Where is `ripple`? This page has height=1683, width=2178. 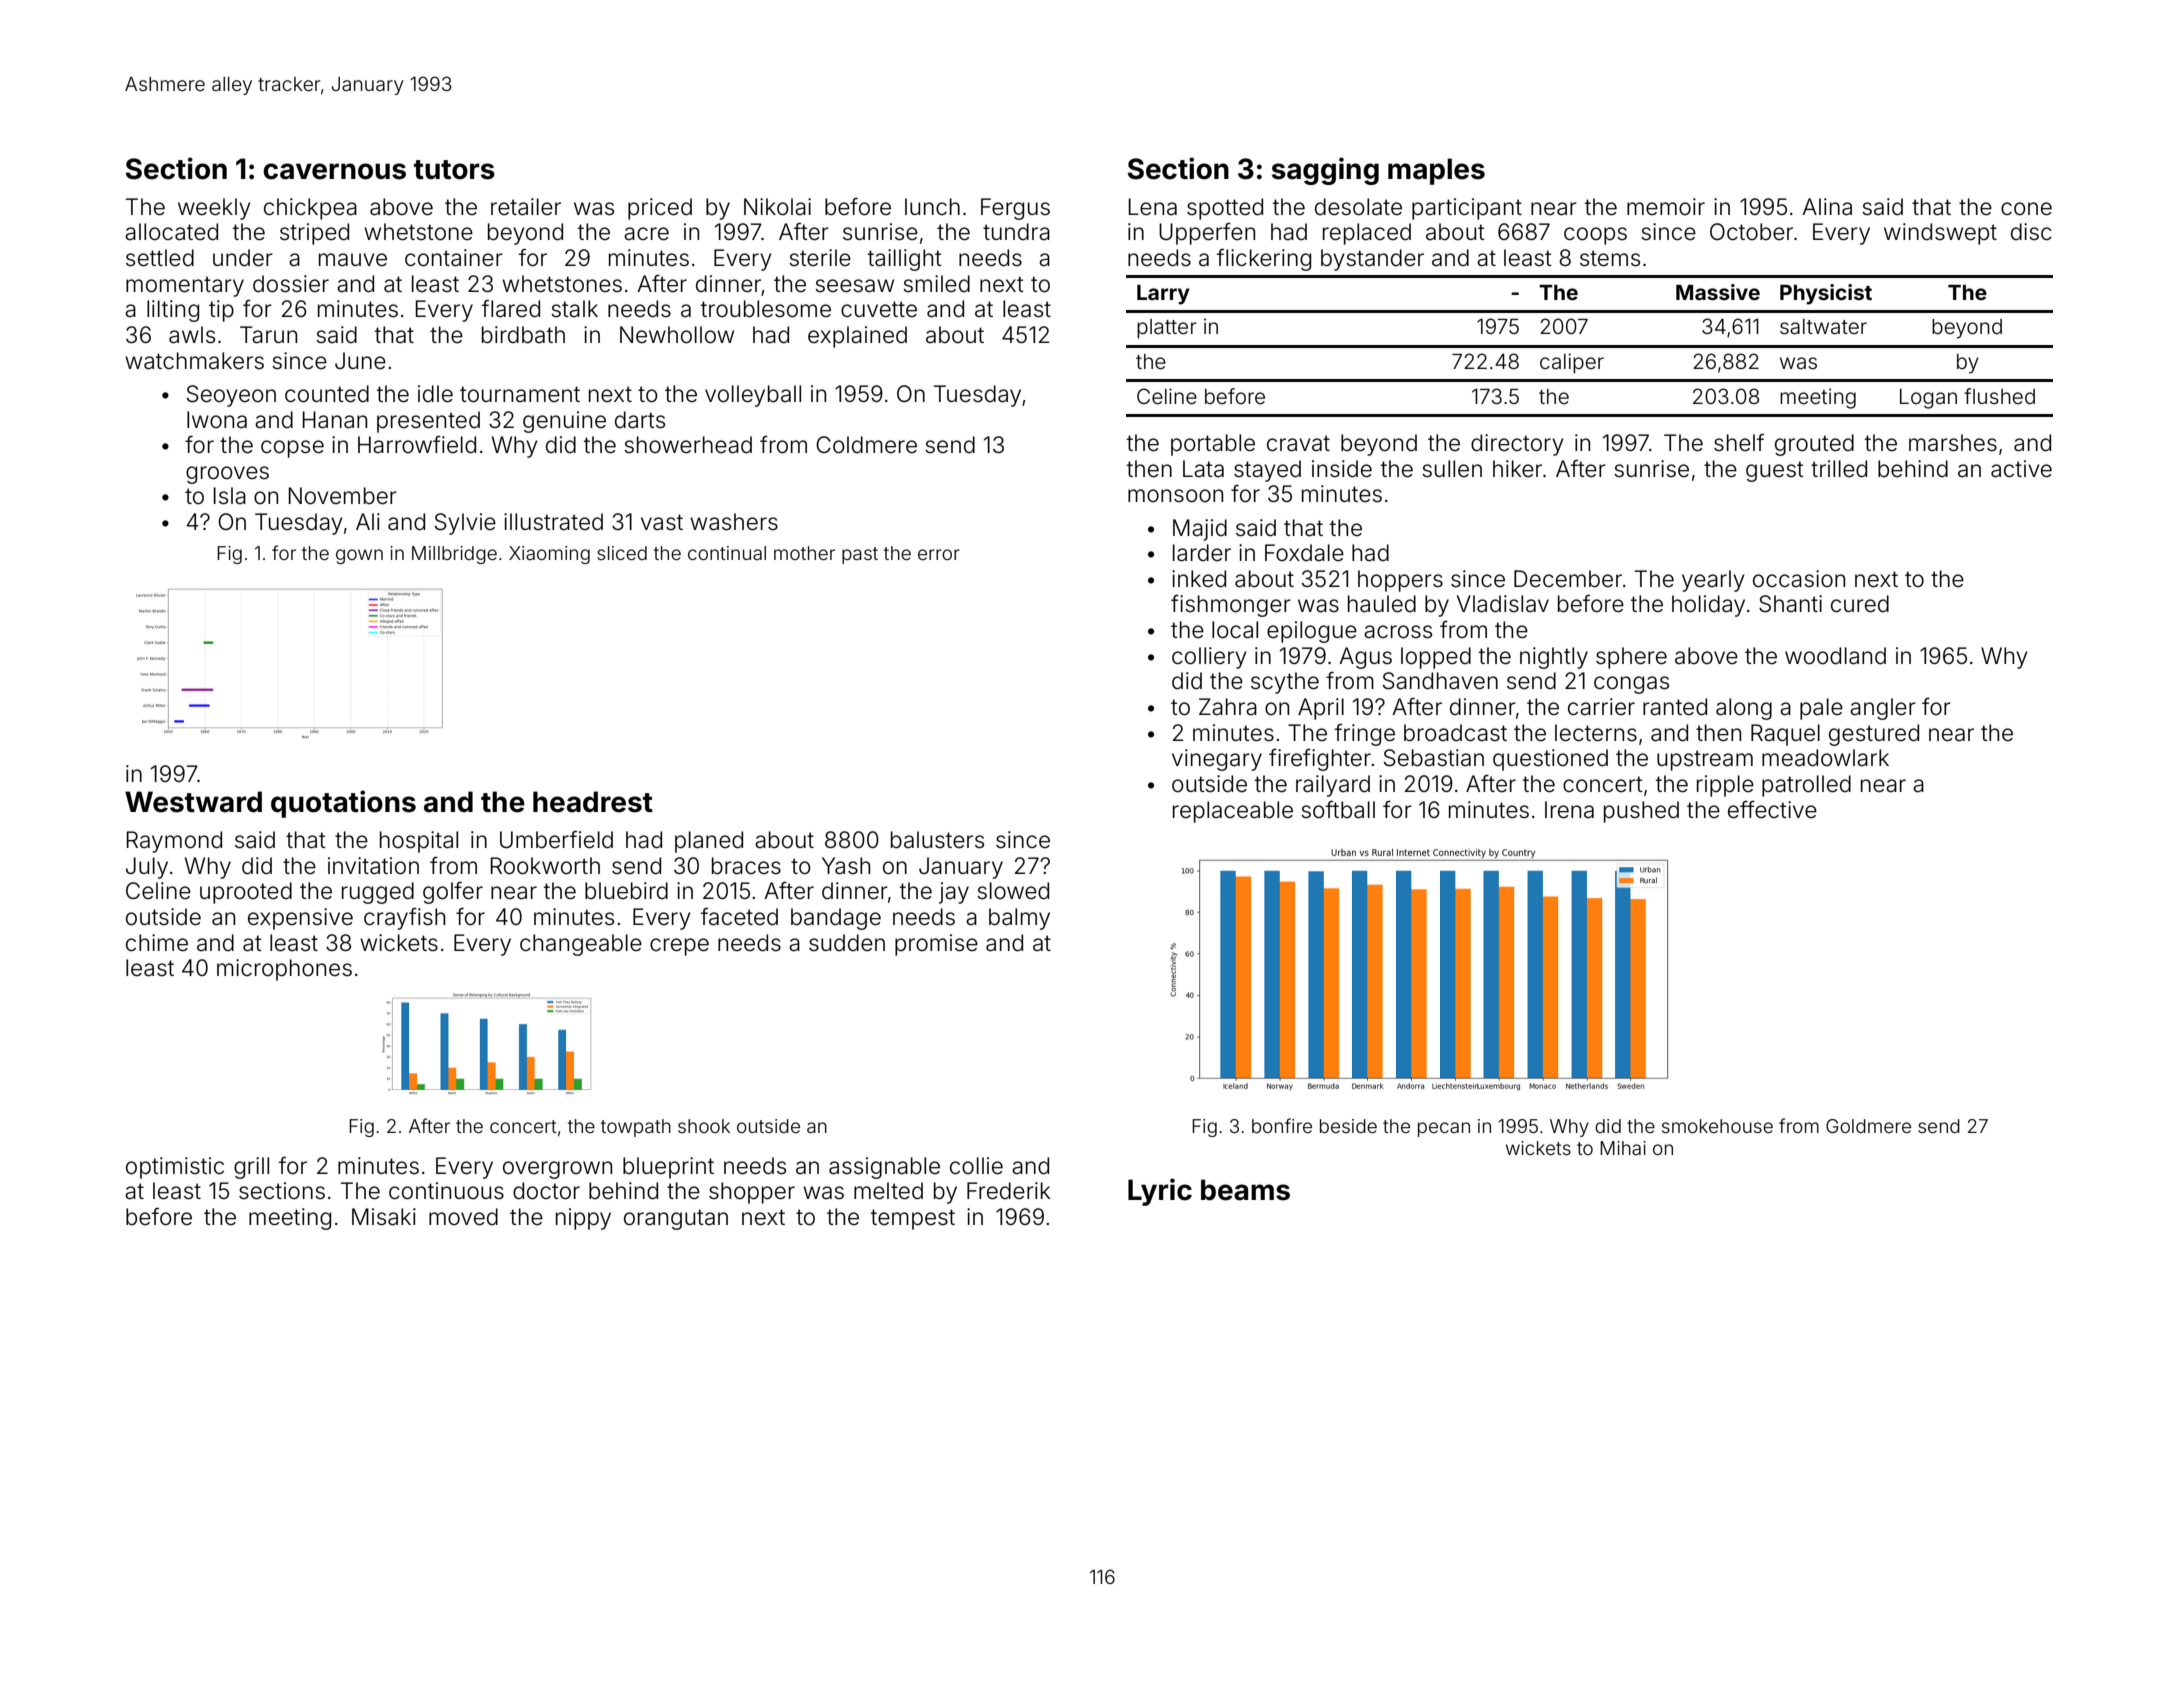
ripple is located at coordinates (1725, 786).
